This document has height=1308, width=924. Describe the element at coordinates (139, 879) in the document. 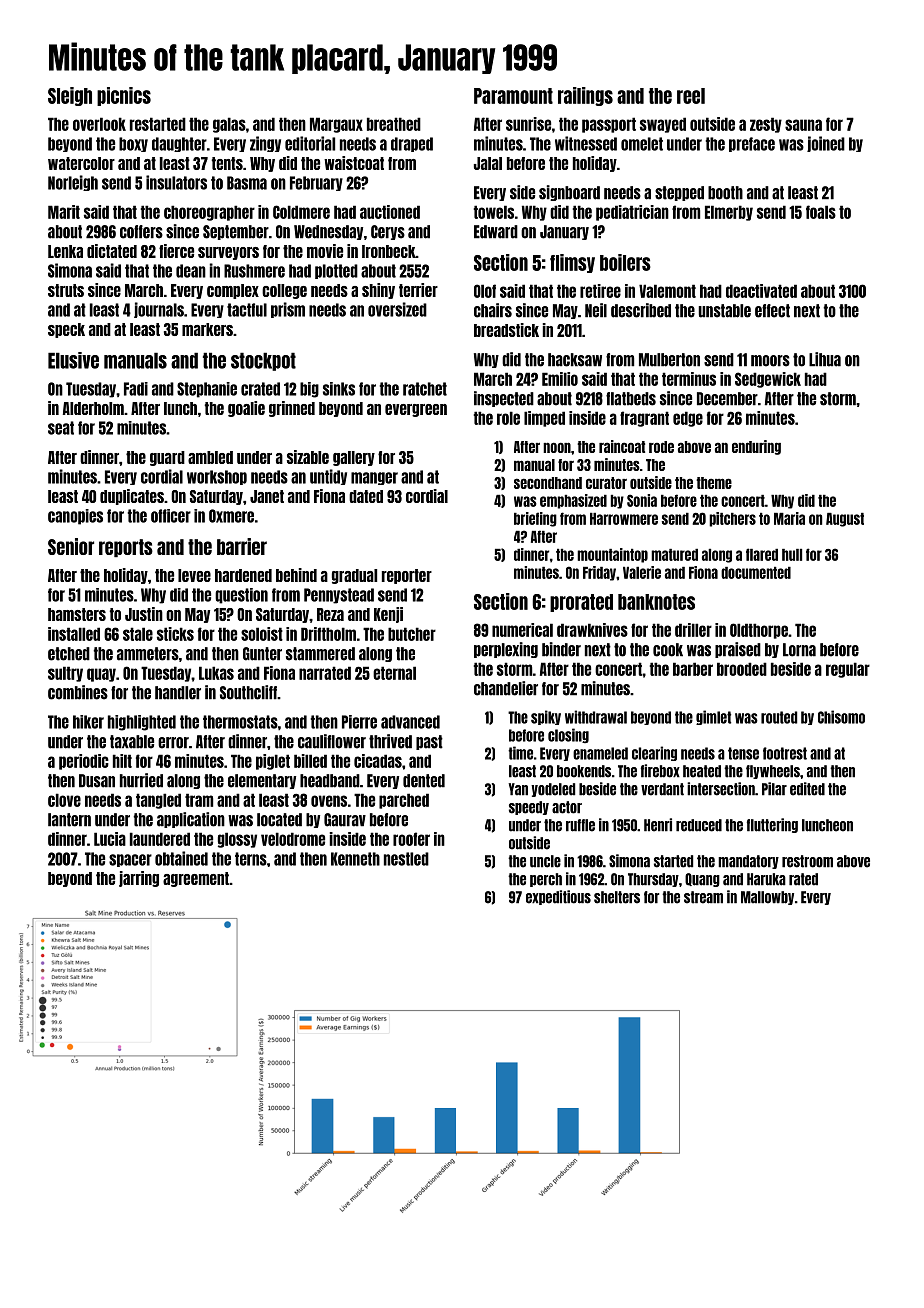

I see `jarring` at that location.
